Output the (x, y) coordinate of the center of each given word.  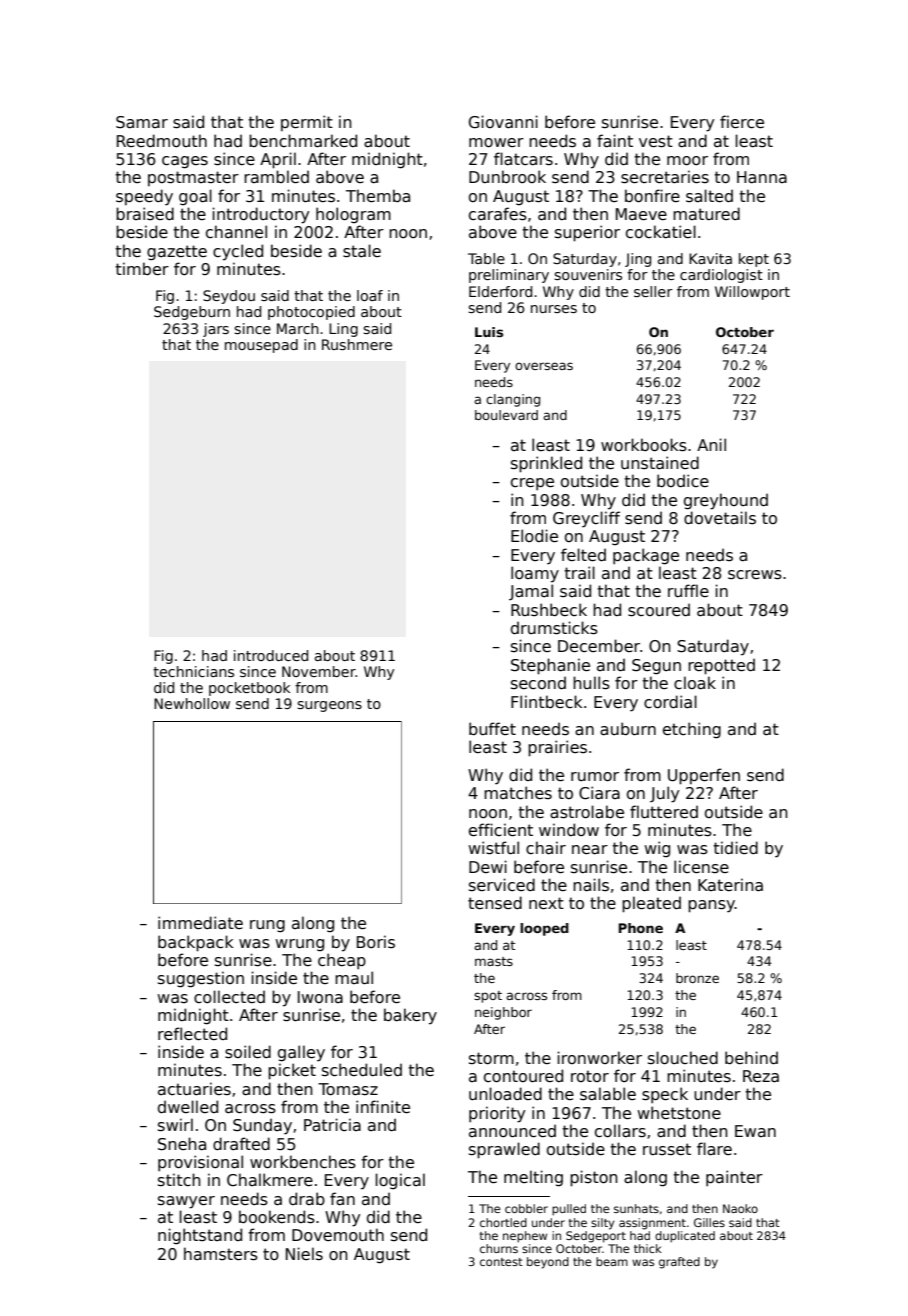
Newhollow (192, 703)
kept (754, 260)
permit (307, 123)
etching (692, 730)
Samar (142, 122)
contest (501, 1262)
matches (518, 793)
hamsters (221, 1254)
